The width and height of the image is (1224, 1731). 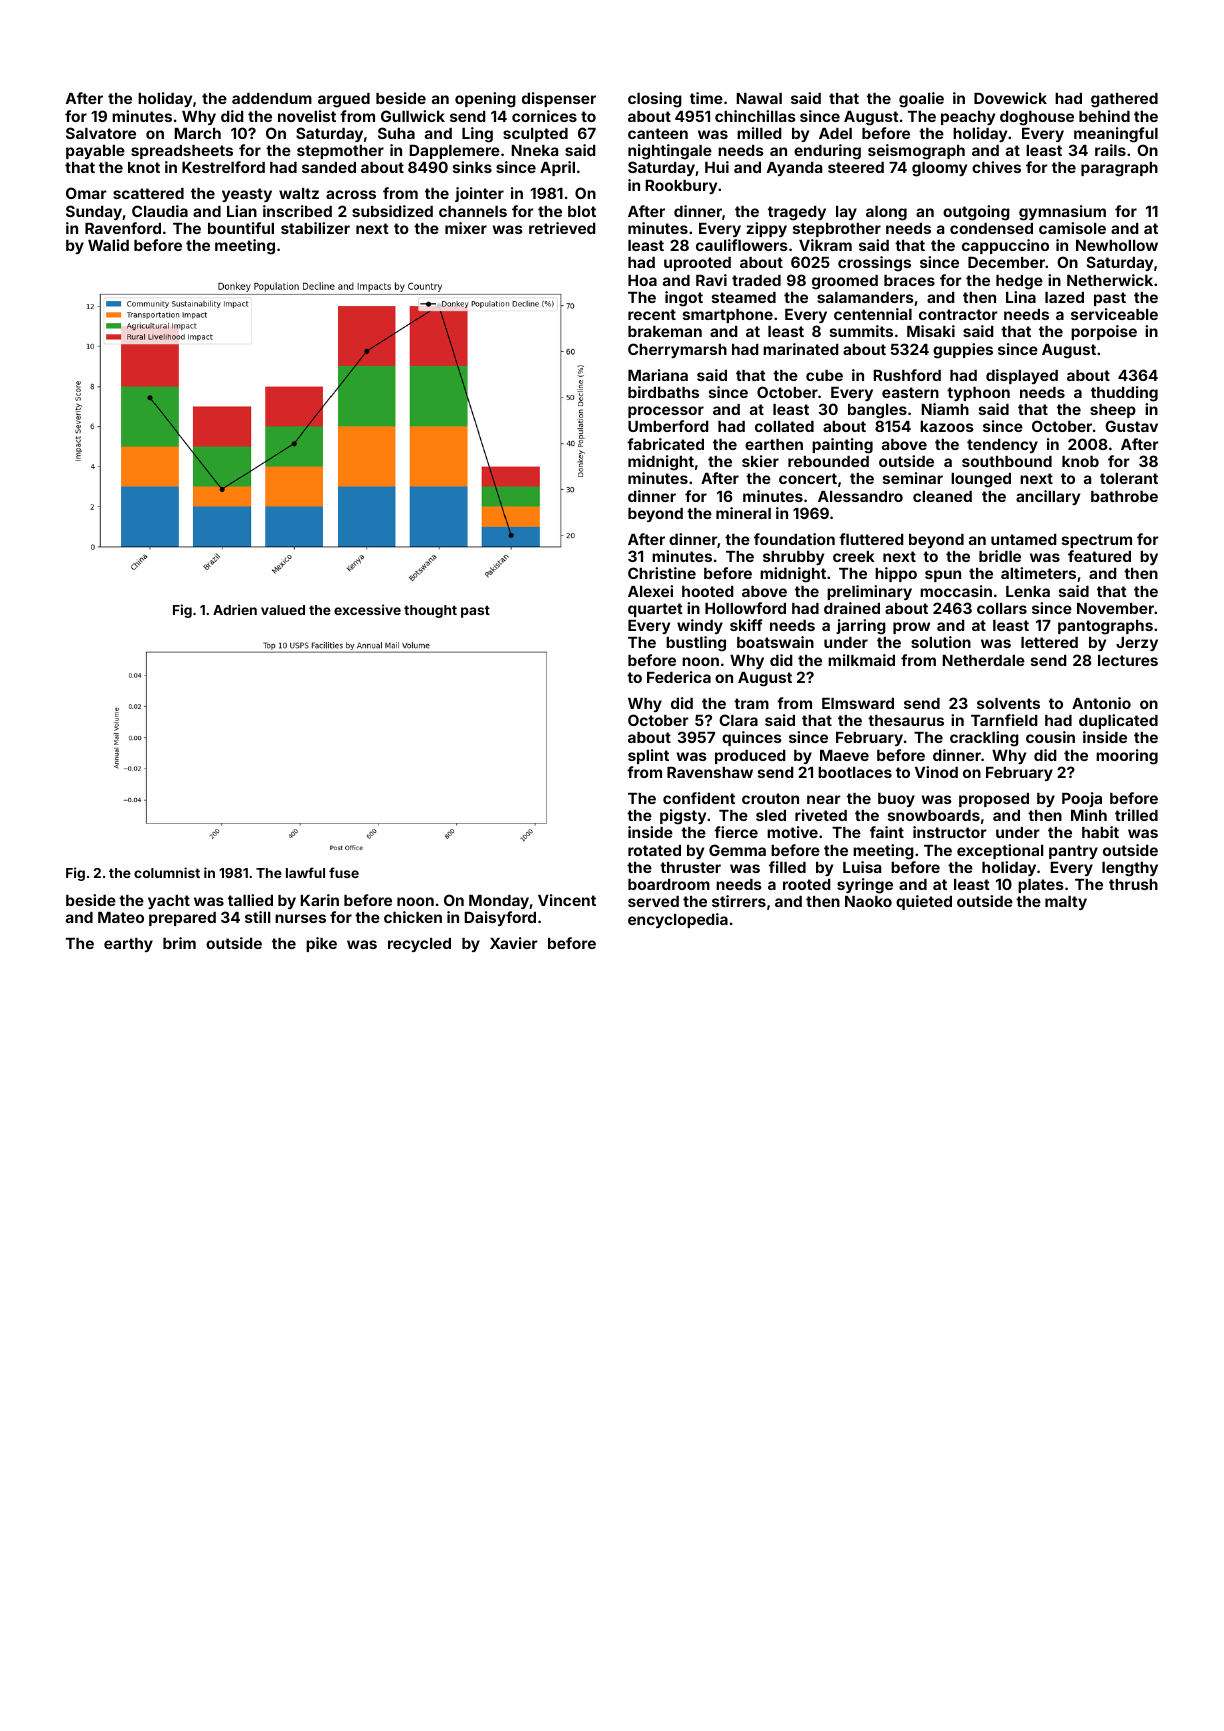 What do you see at coordinates (1117, 245) in the image?
I see `Newhollow` at bounding box center [1117, 245].
